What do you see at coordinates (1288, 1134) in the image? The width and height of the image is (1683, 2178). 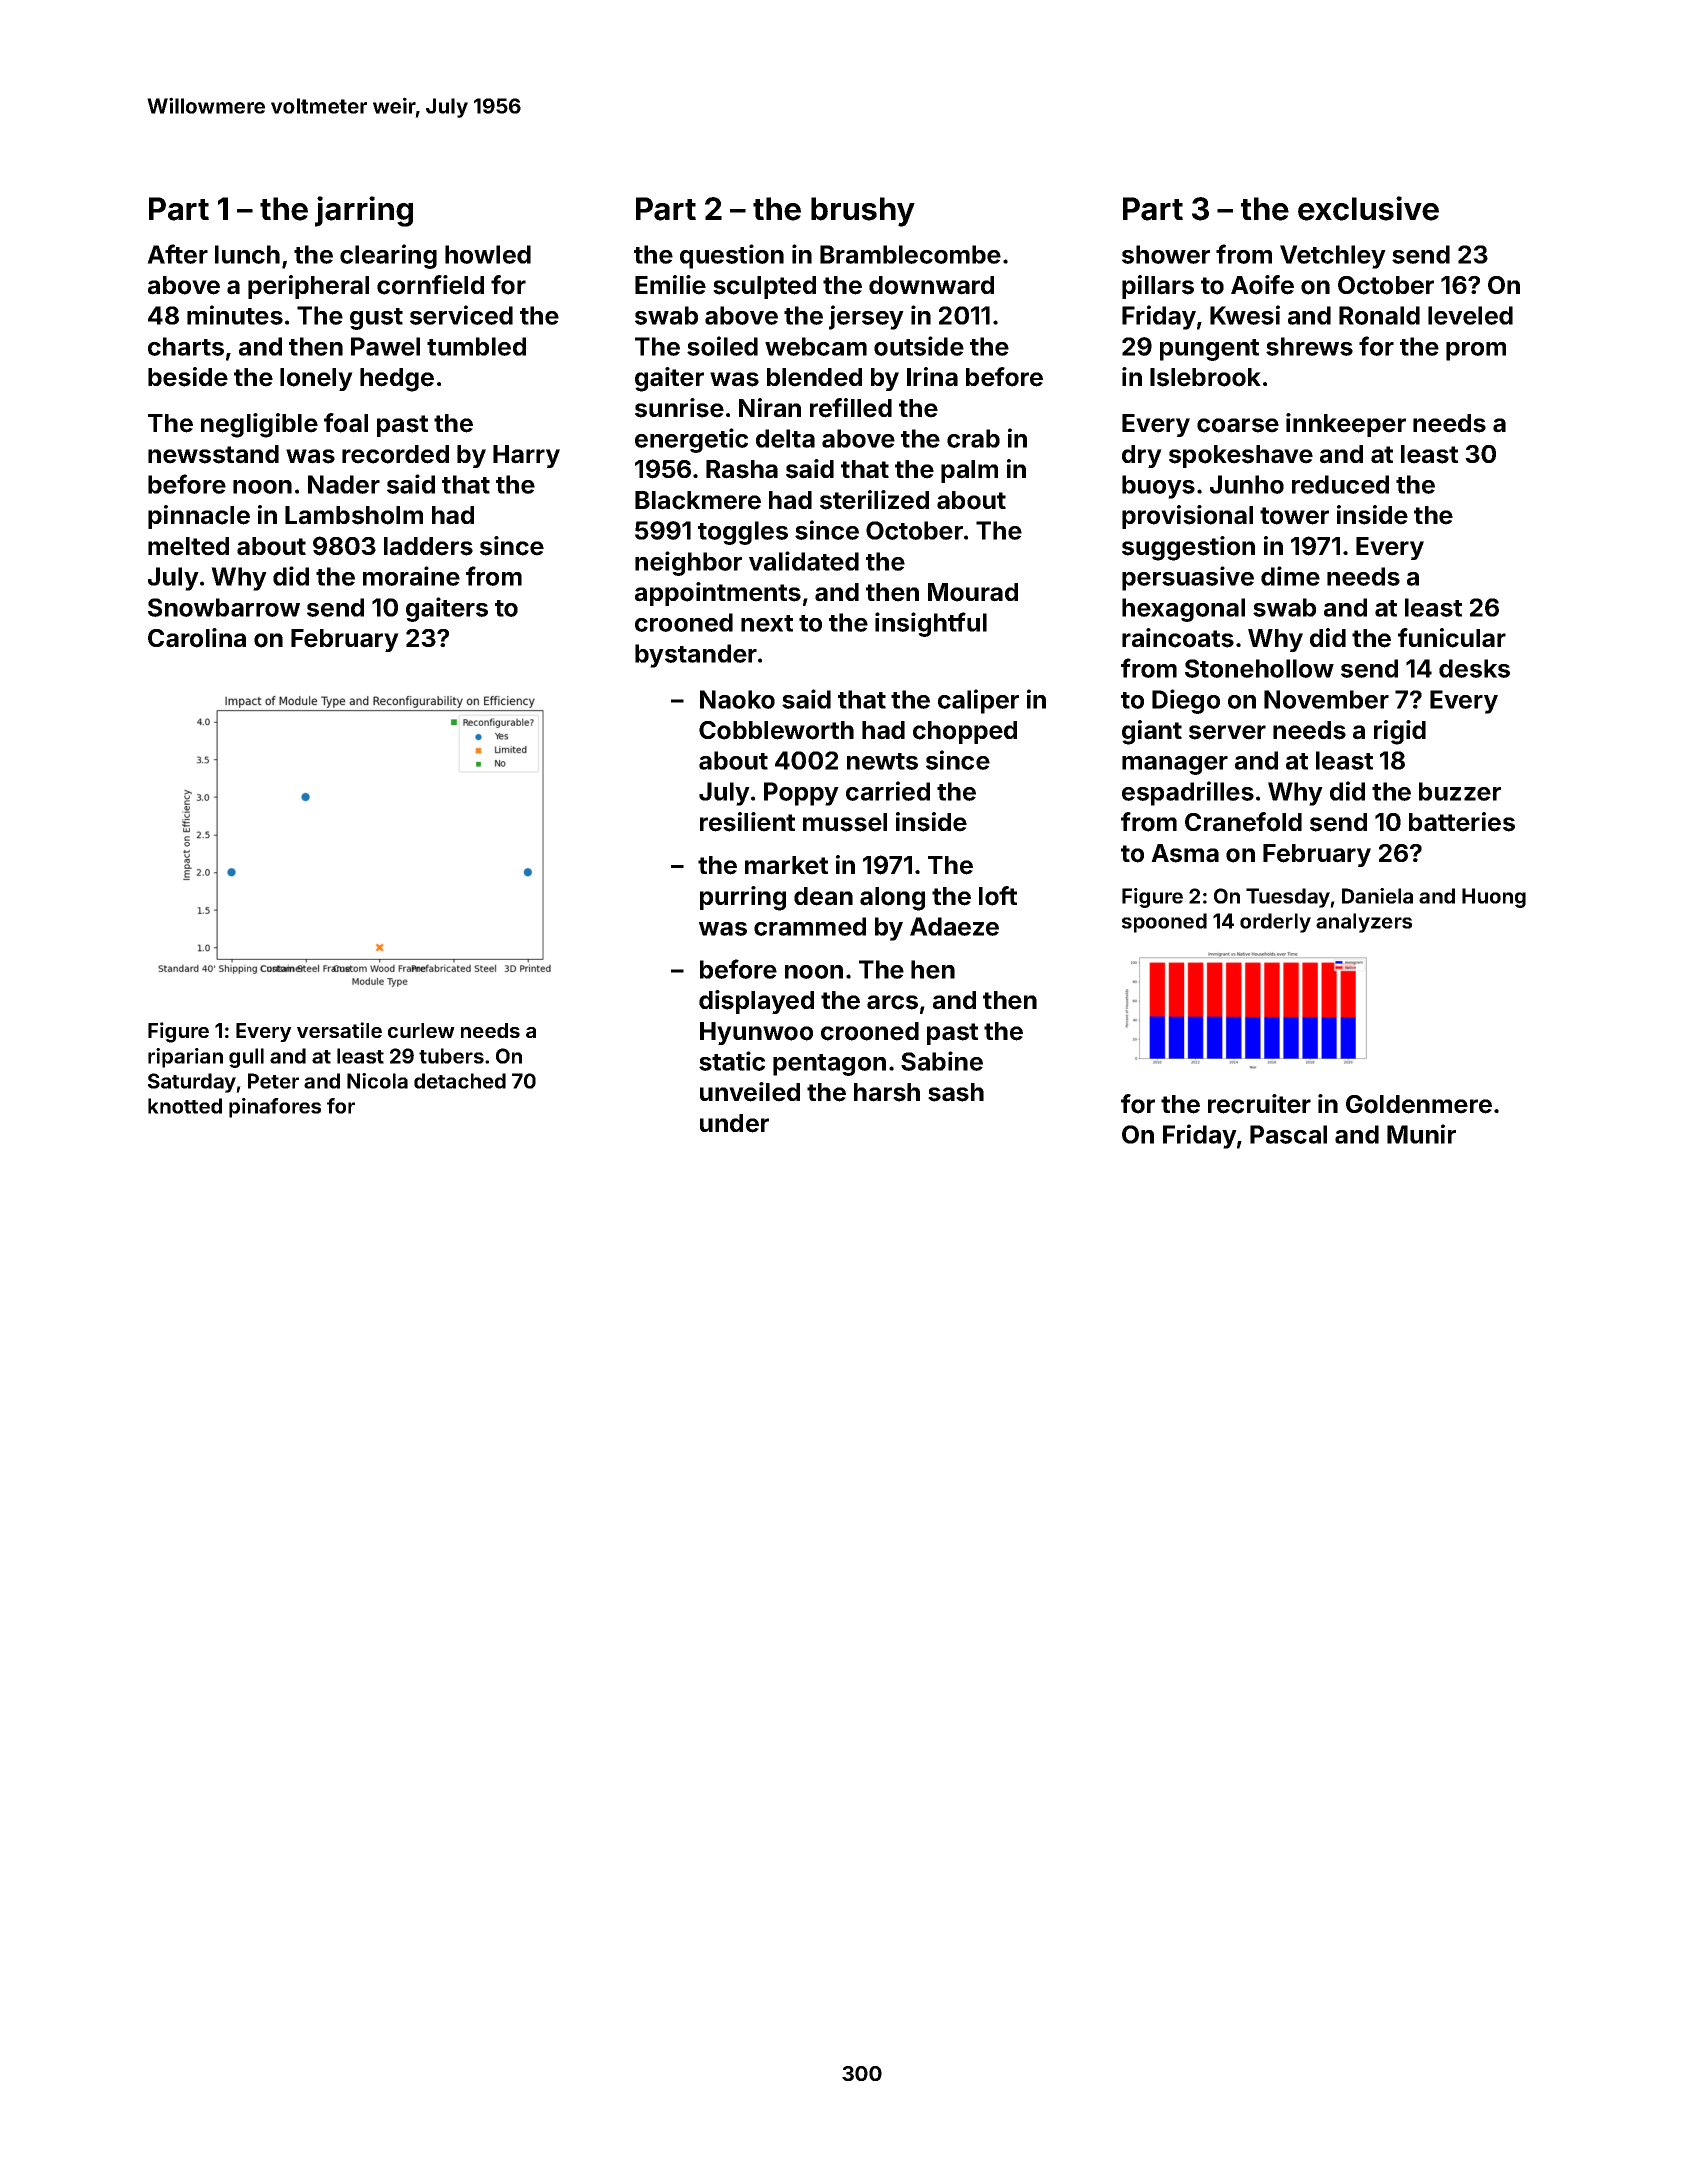 I see `Pascal` at bounding box center [1288, 1134].
